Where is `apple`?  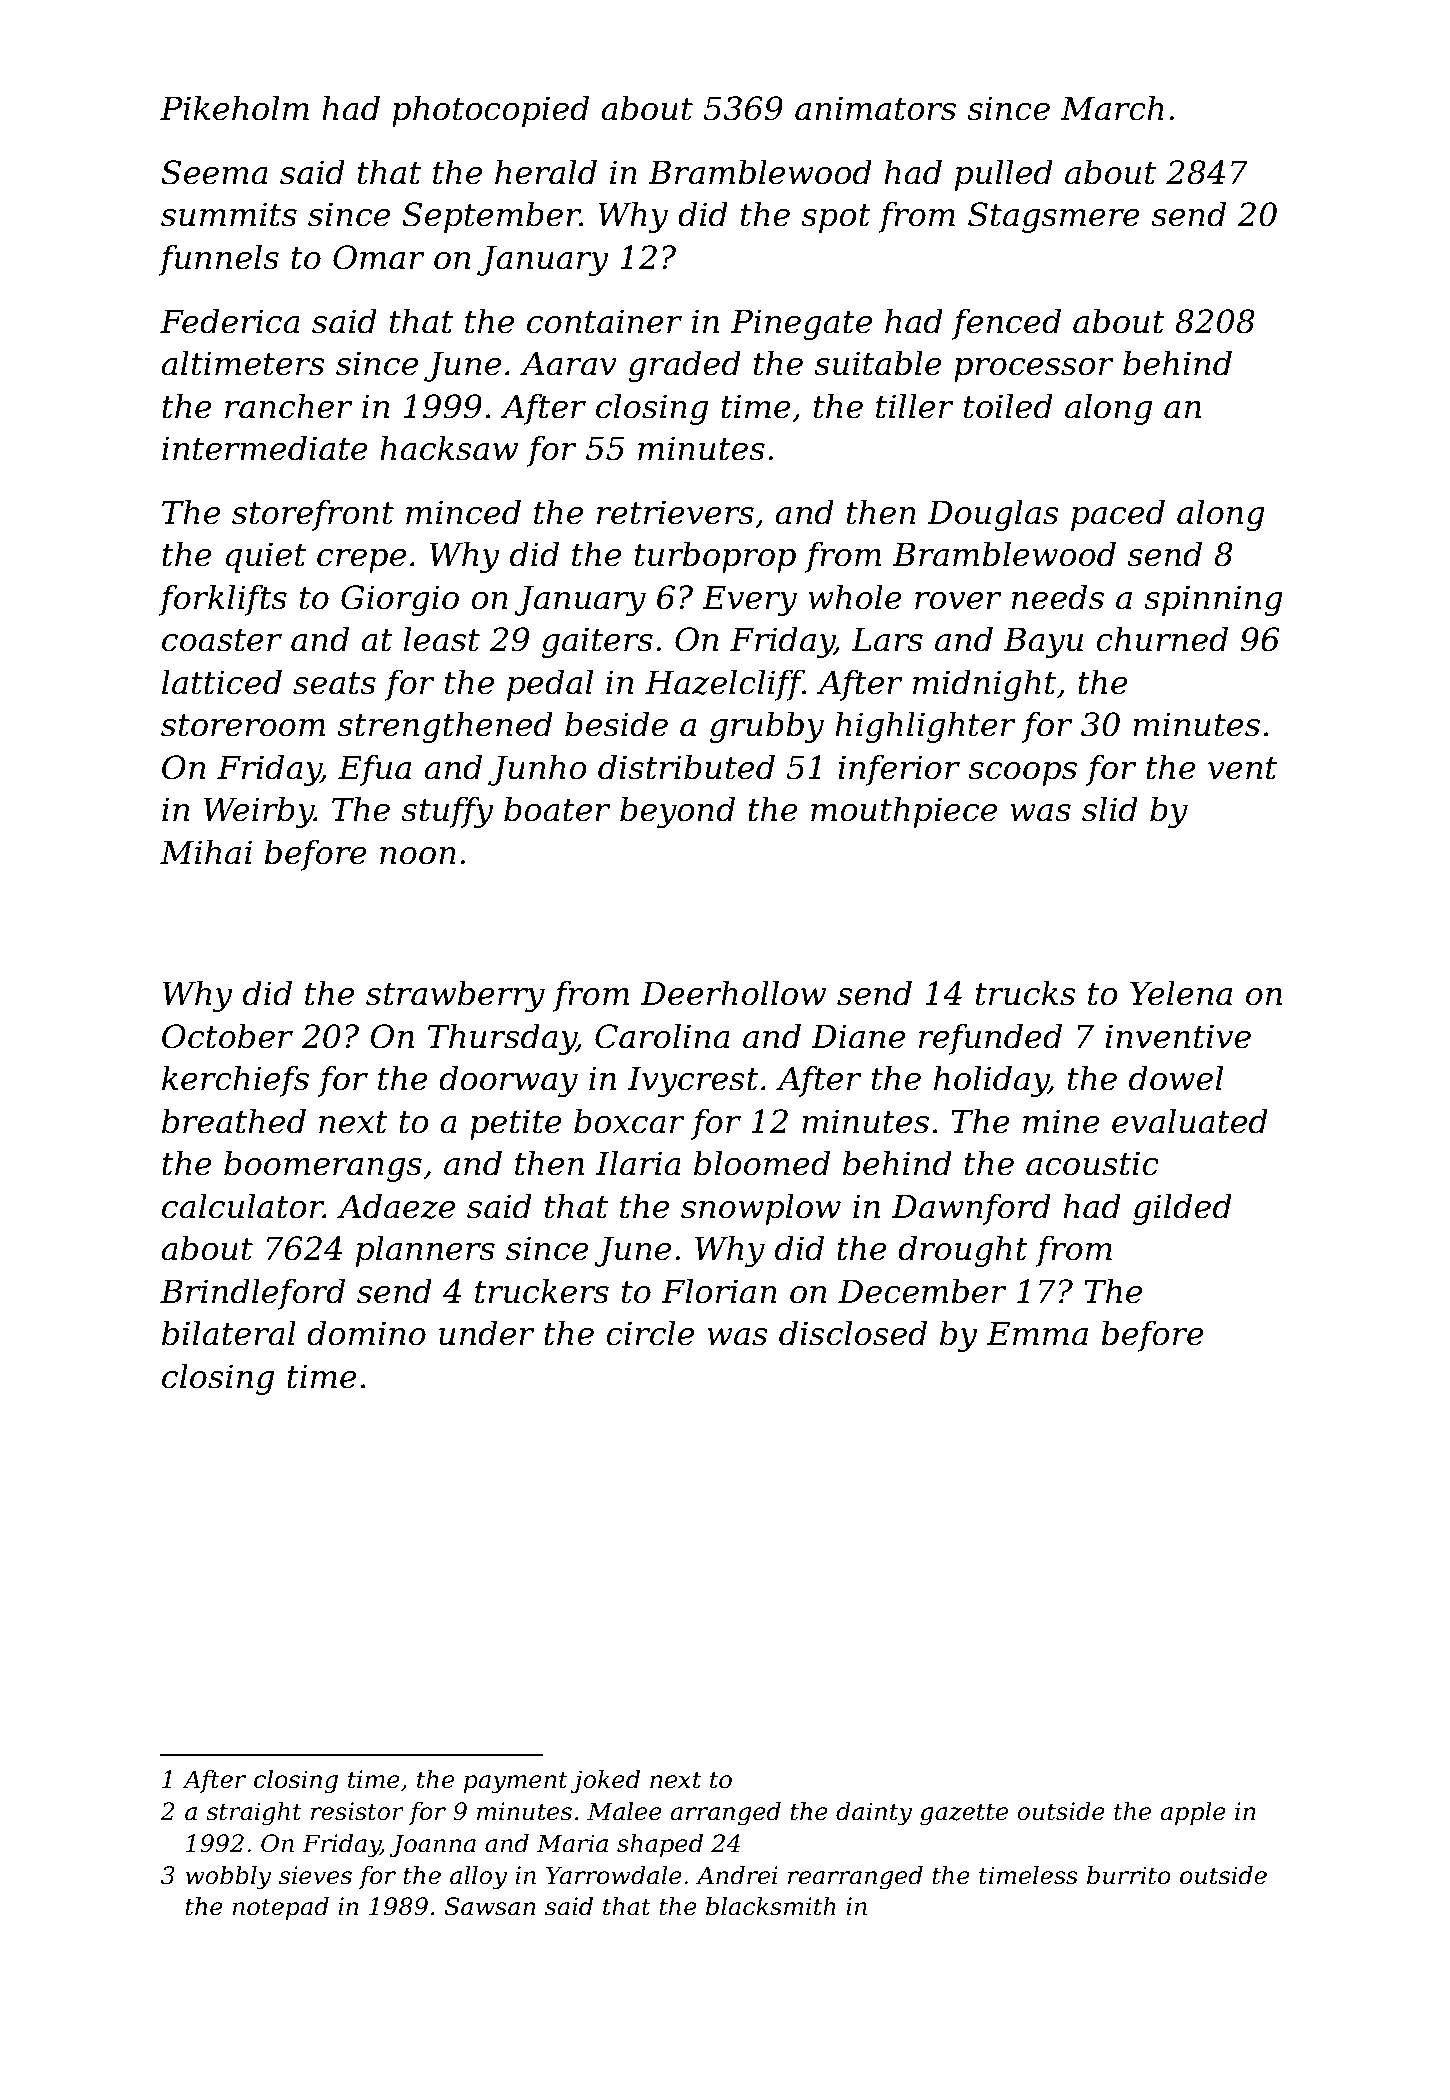 apple is located at coordinates (1193, 1813).
